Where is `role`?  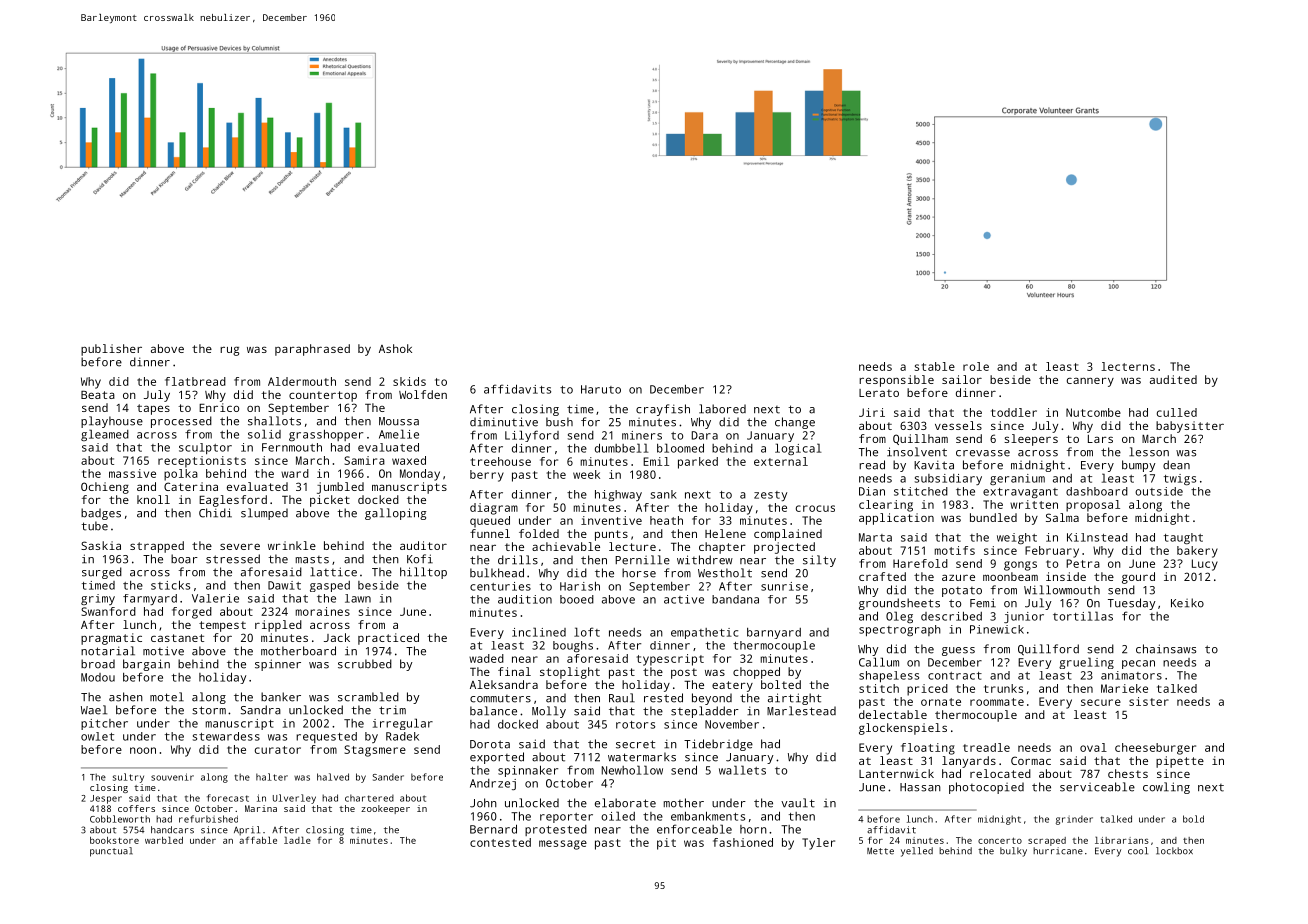
role is located at coordinates (976, 366).
